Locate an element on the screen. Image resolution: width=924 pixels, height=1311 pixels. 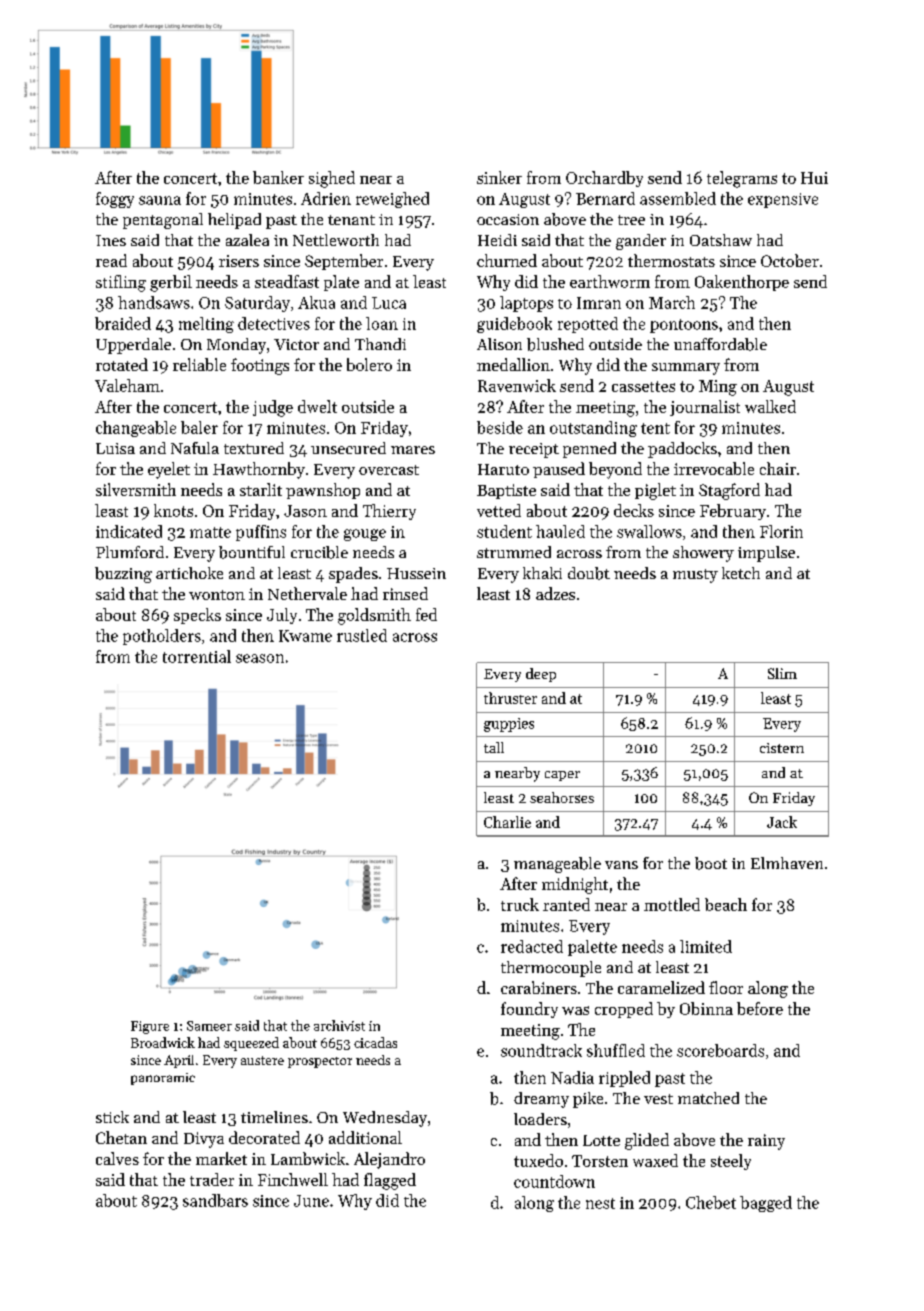
Charlie is located at coordinates (507, 822).
